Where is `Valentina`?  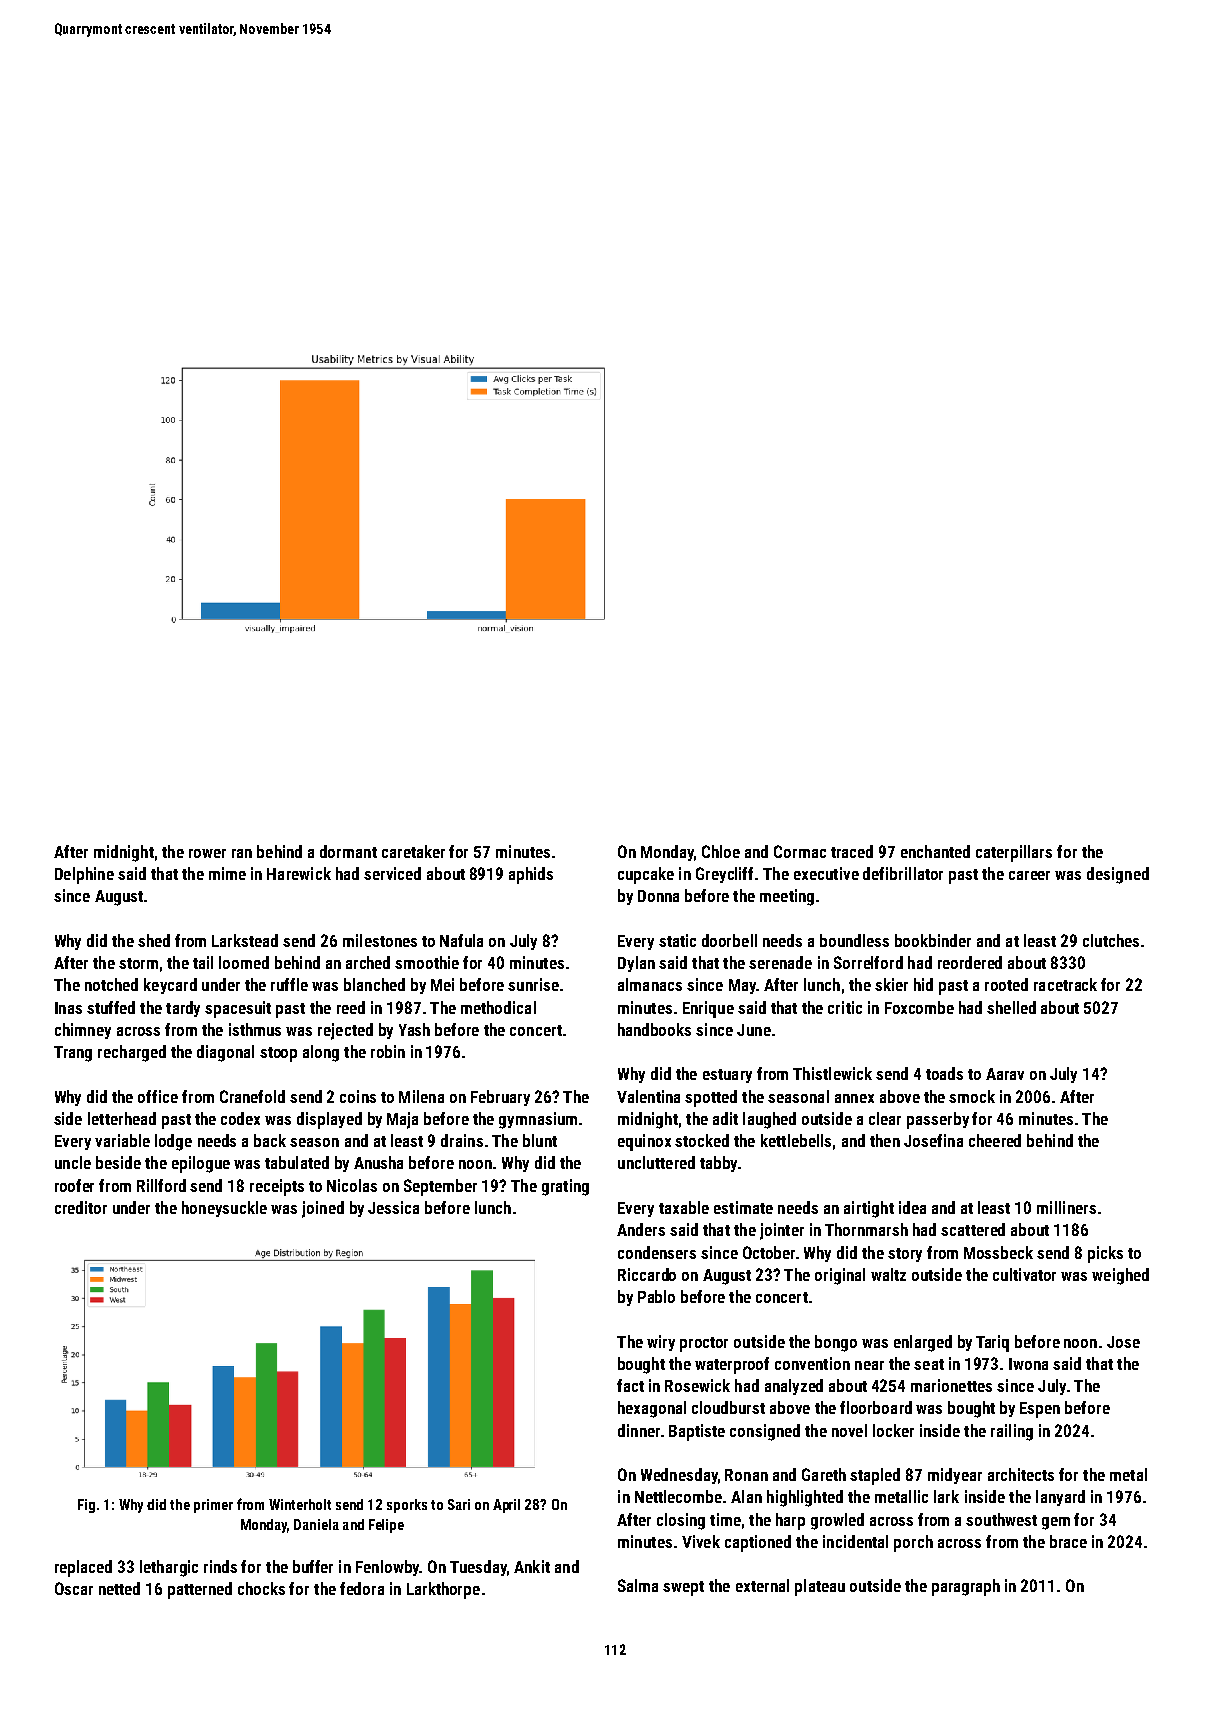 Valentina is located at coordinates (648, 1096).
